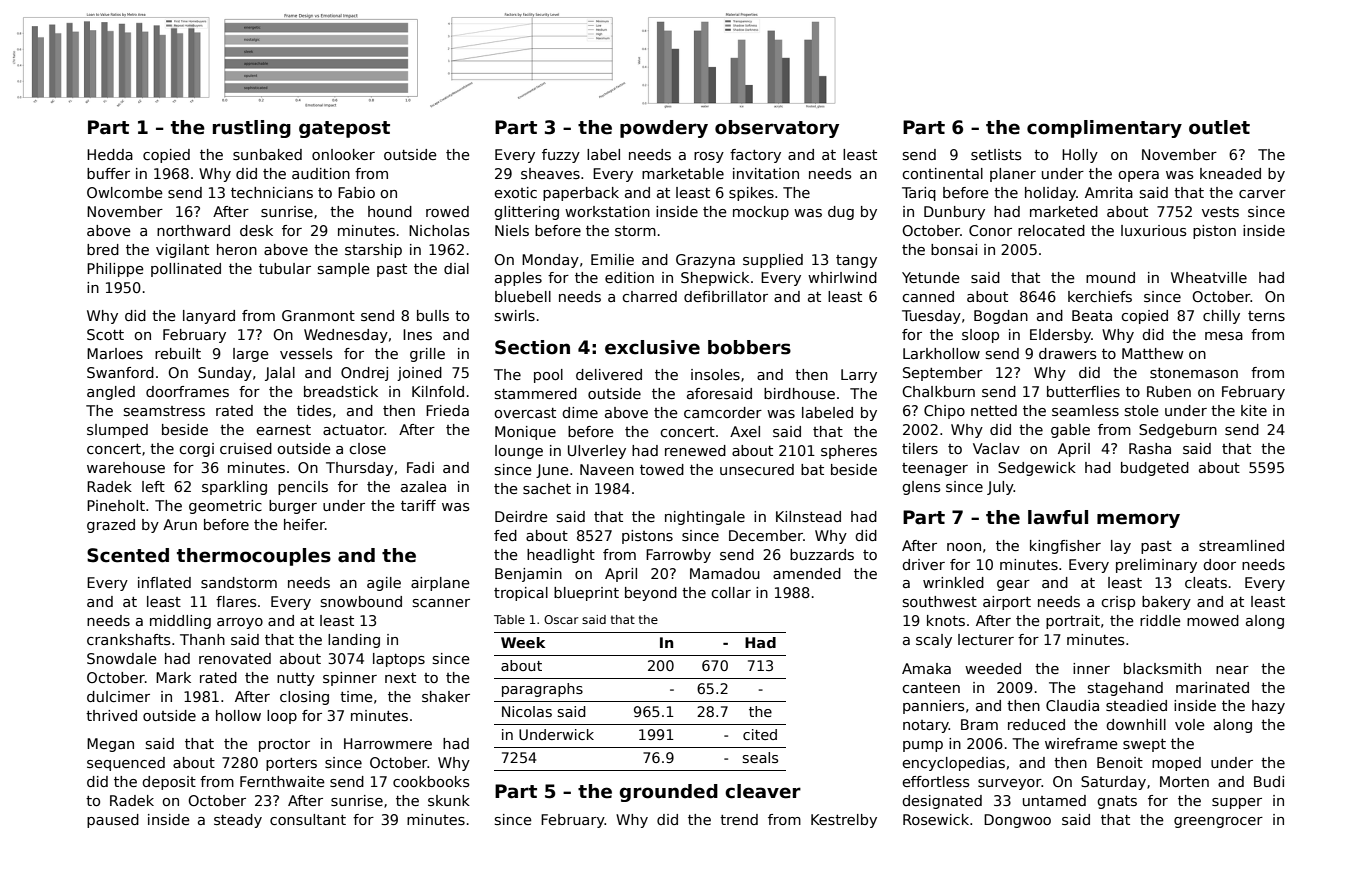  I want to click on Dongwoo, so click(1017, 821).
